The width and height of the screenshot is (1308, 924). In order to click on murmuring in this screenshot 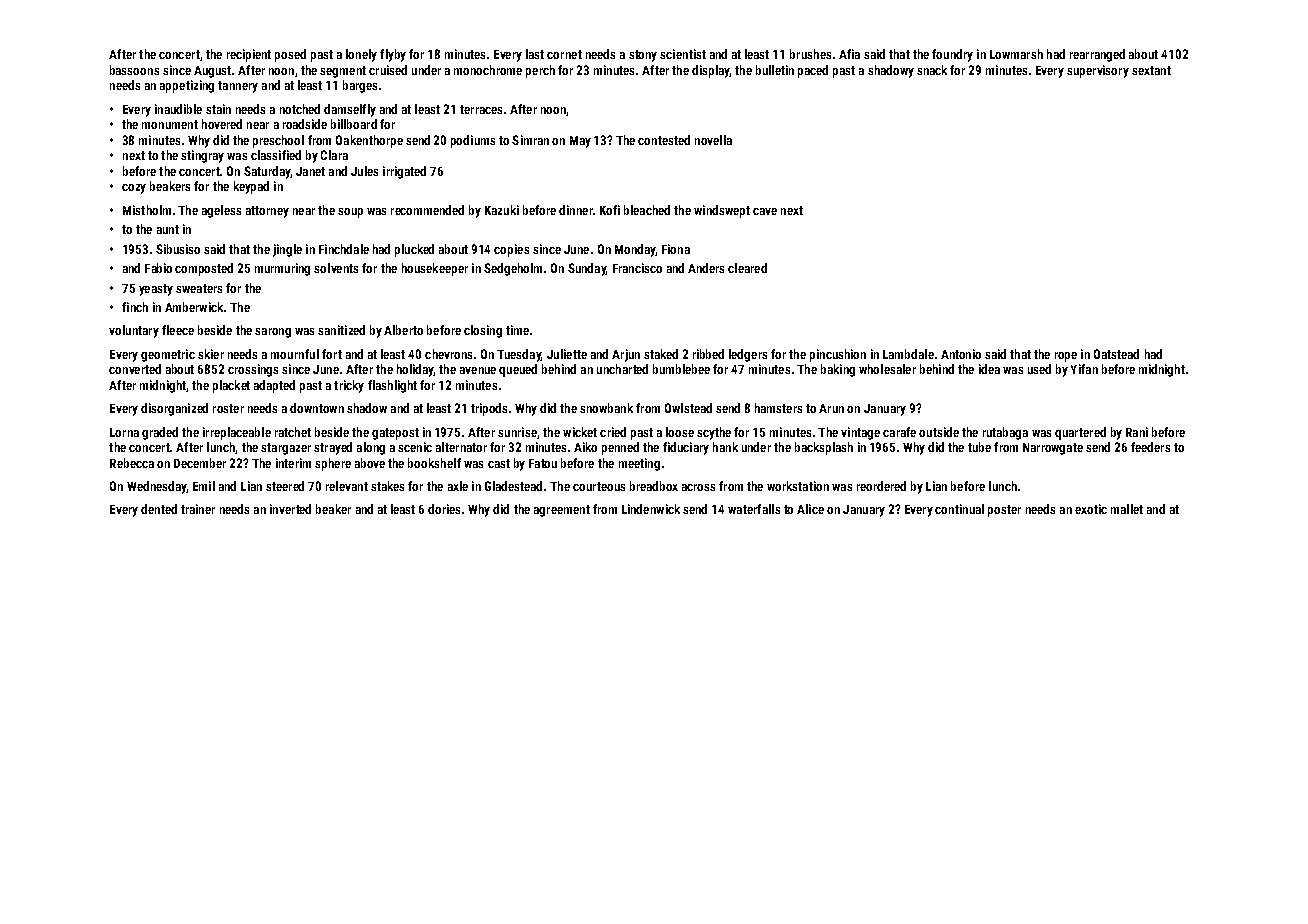, I will do `click(282, 269)`.
